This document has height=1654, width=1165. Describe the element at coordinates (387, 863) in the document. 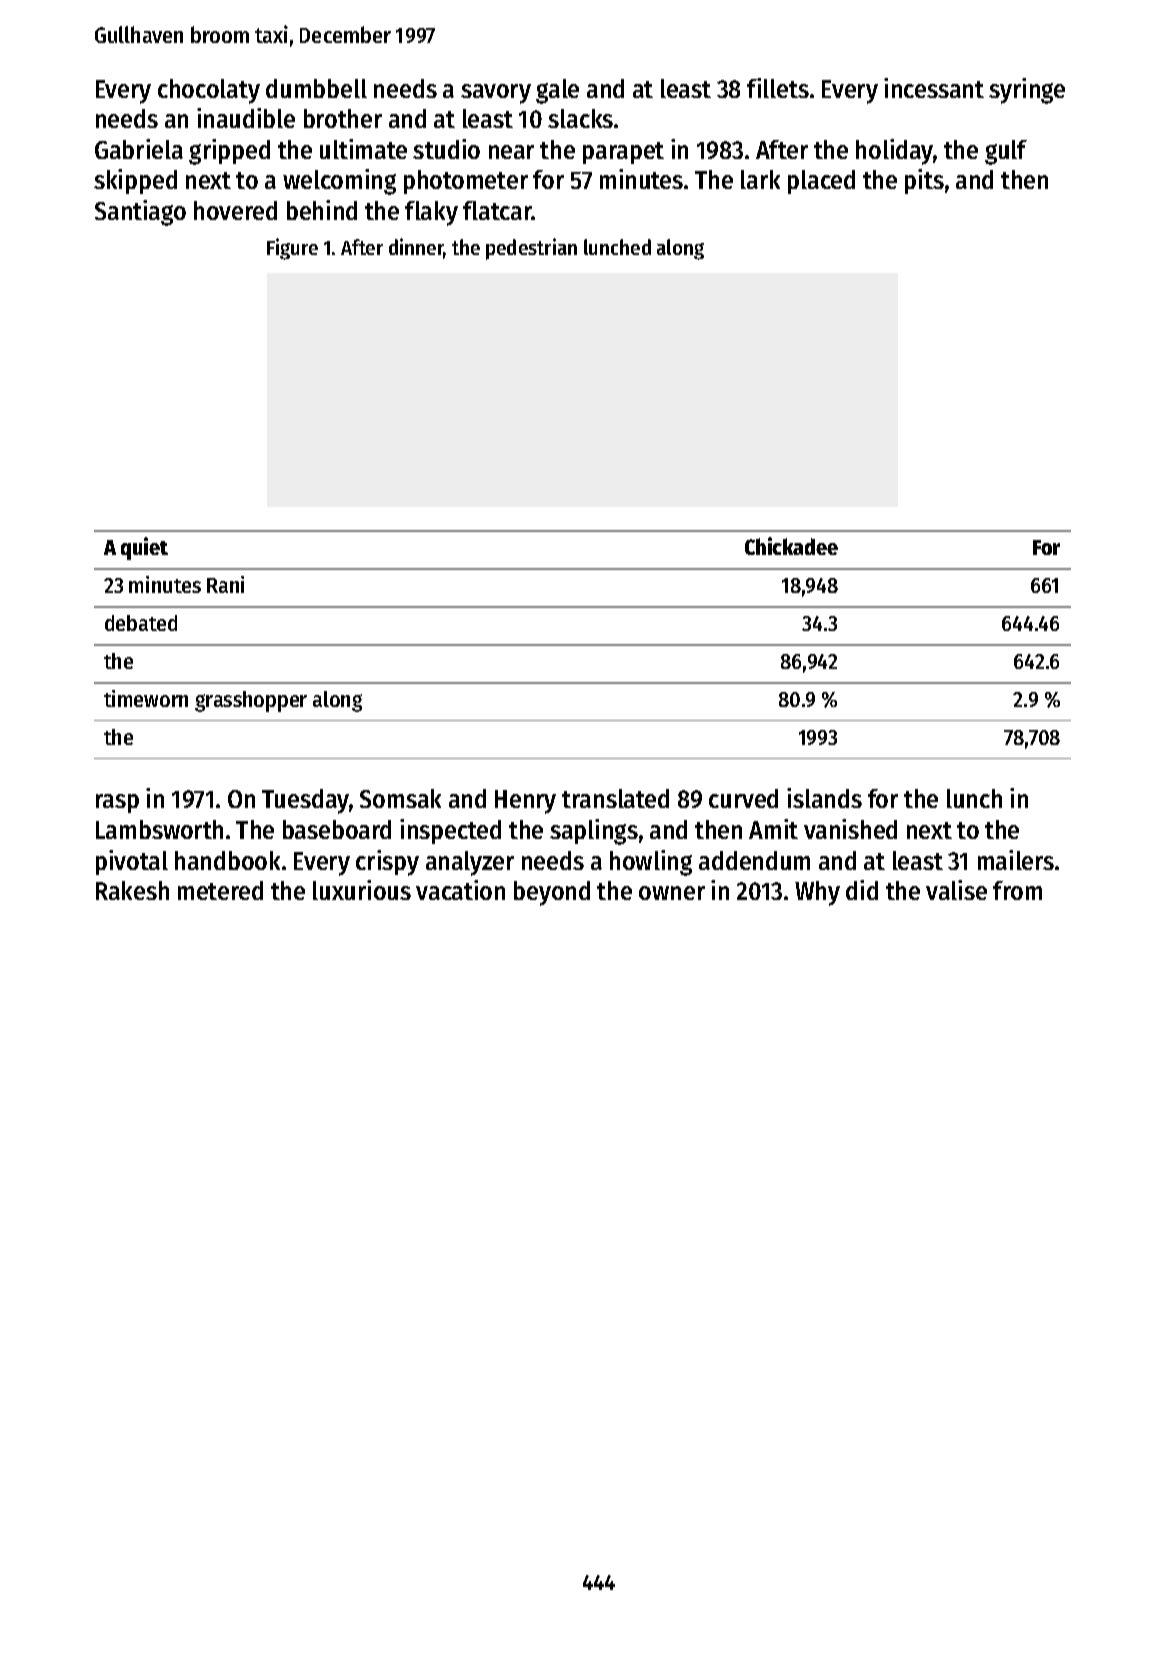

I see `crispy` at that location.
